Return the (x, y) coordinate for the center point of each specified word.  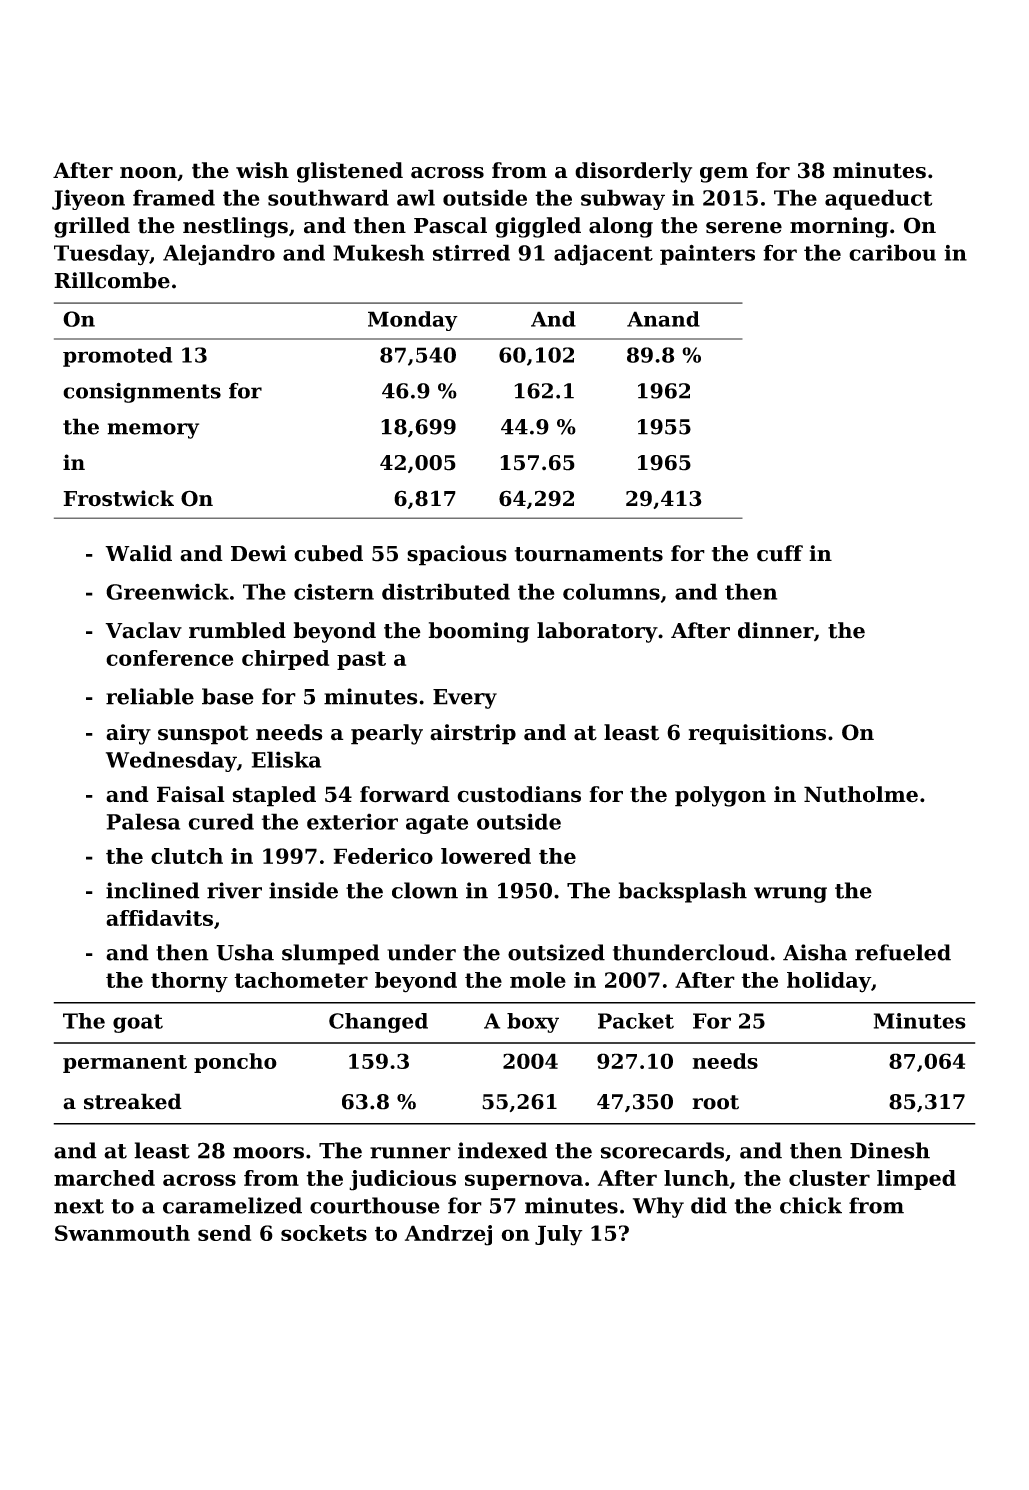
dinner (776, 630)
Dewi (259, 553)
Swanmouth (122, 1233)
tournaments (589, 554)
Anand (663, 319)
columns (611, 591)
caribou (892, 252)
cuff (780, 553)
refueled (903, 952)
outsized (556, 952)
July (559, 1235)
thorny (189, 982)
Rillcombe (112, 280)
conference (169, 658)
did (709, 1205)
